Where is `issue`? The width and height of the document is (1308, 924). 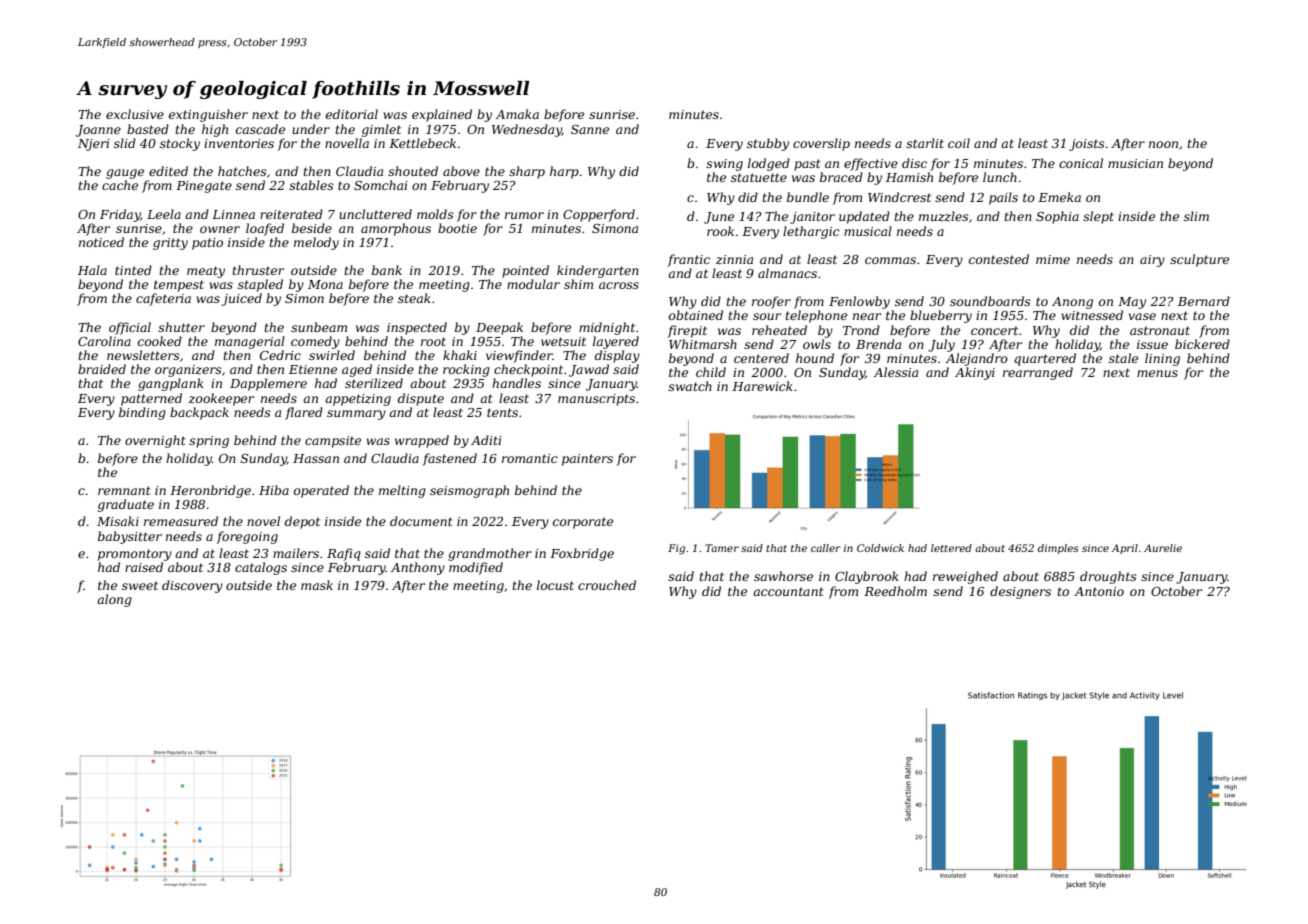 issue is located at coordinates (1152, 344).
